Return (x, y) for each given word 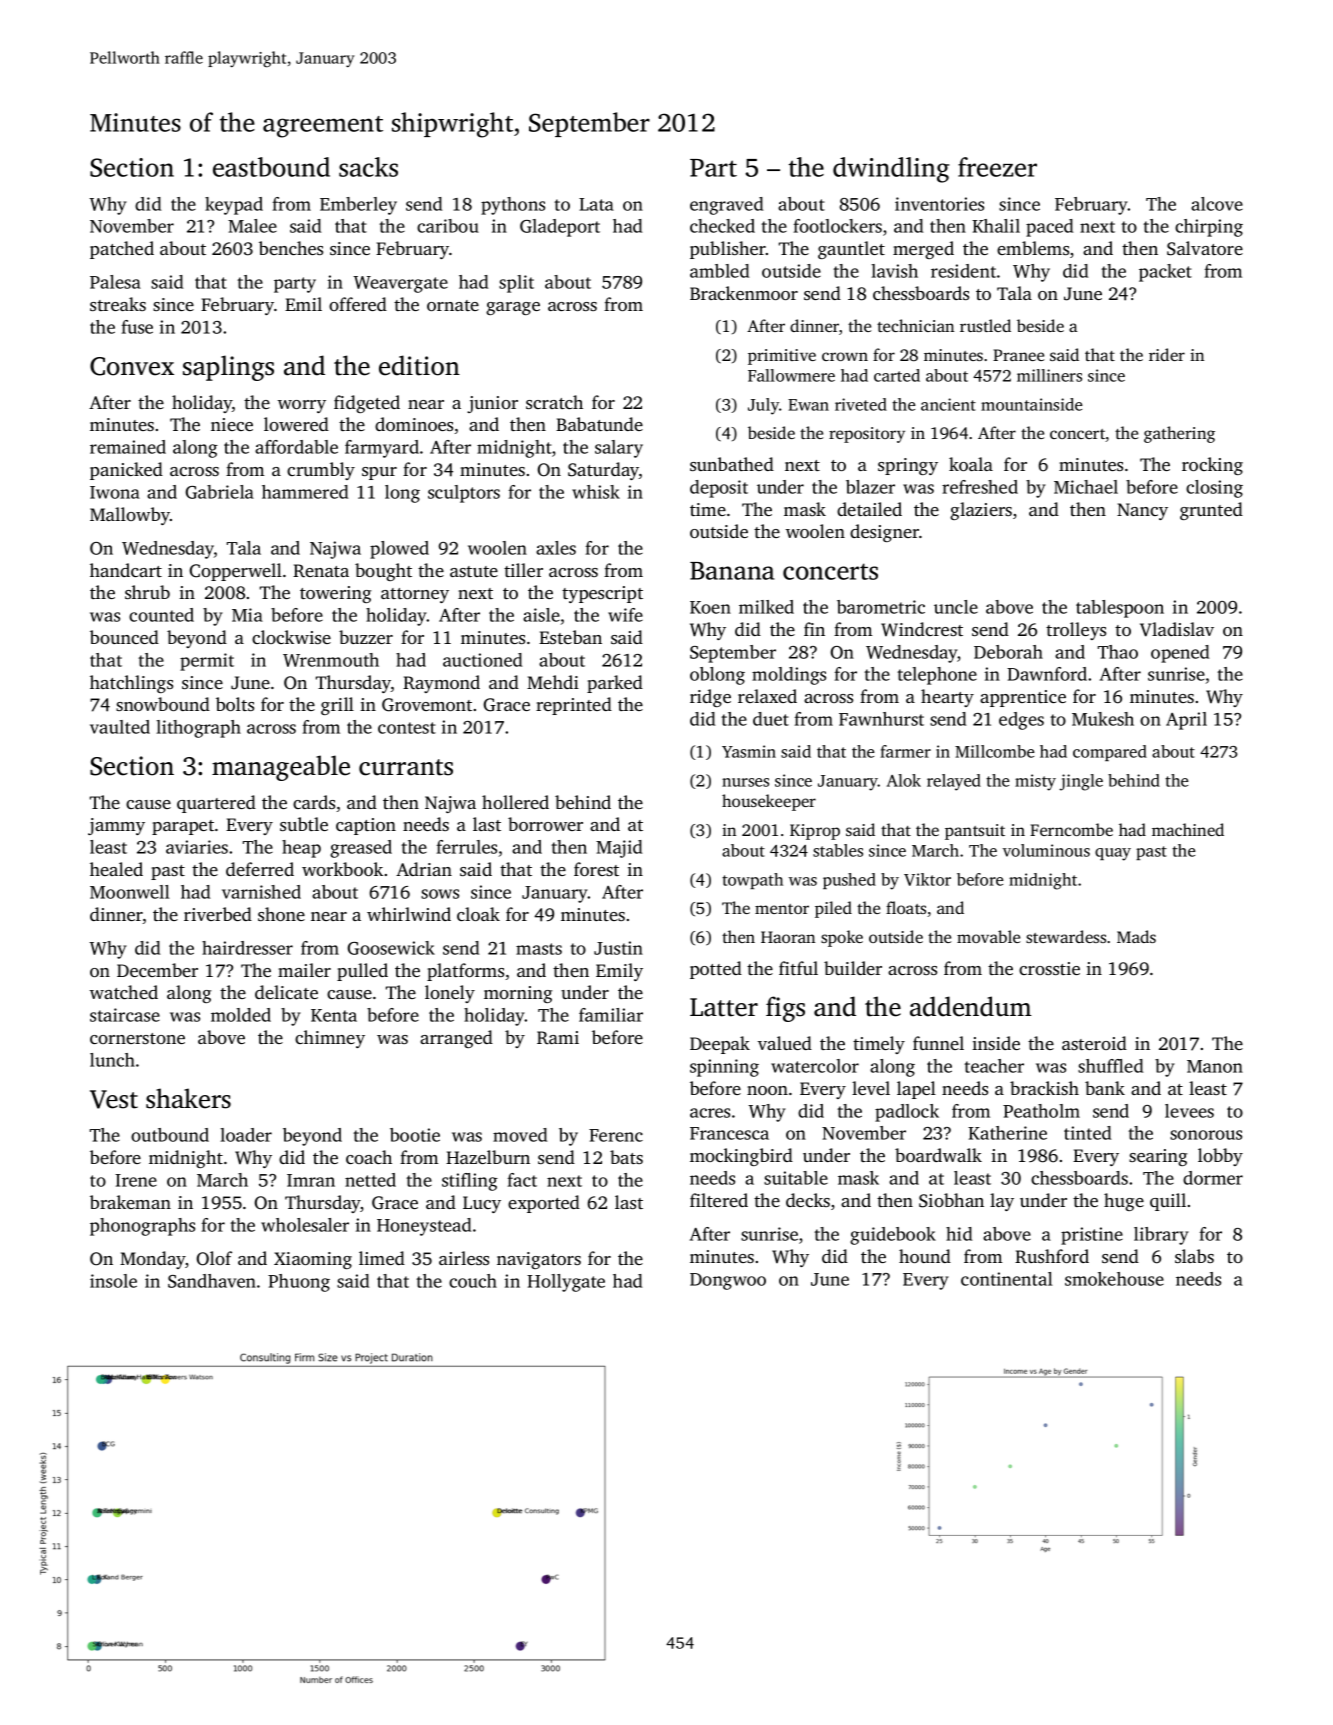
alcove (1217, 204)
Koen (710, 607)
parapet (183, 827)
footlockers (838, 226)
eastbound (271, 167)
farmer (905, 751)
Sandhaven (212, 1281)
